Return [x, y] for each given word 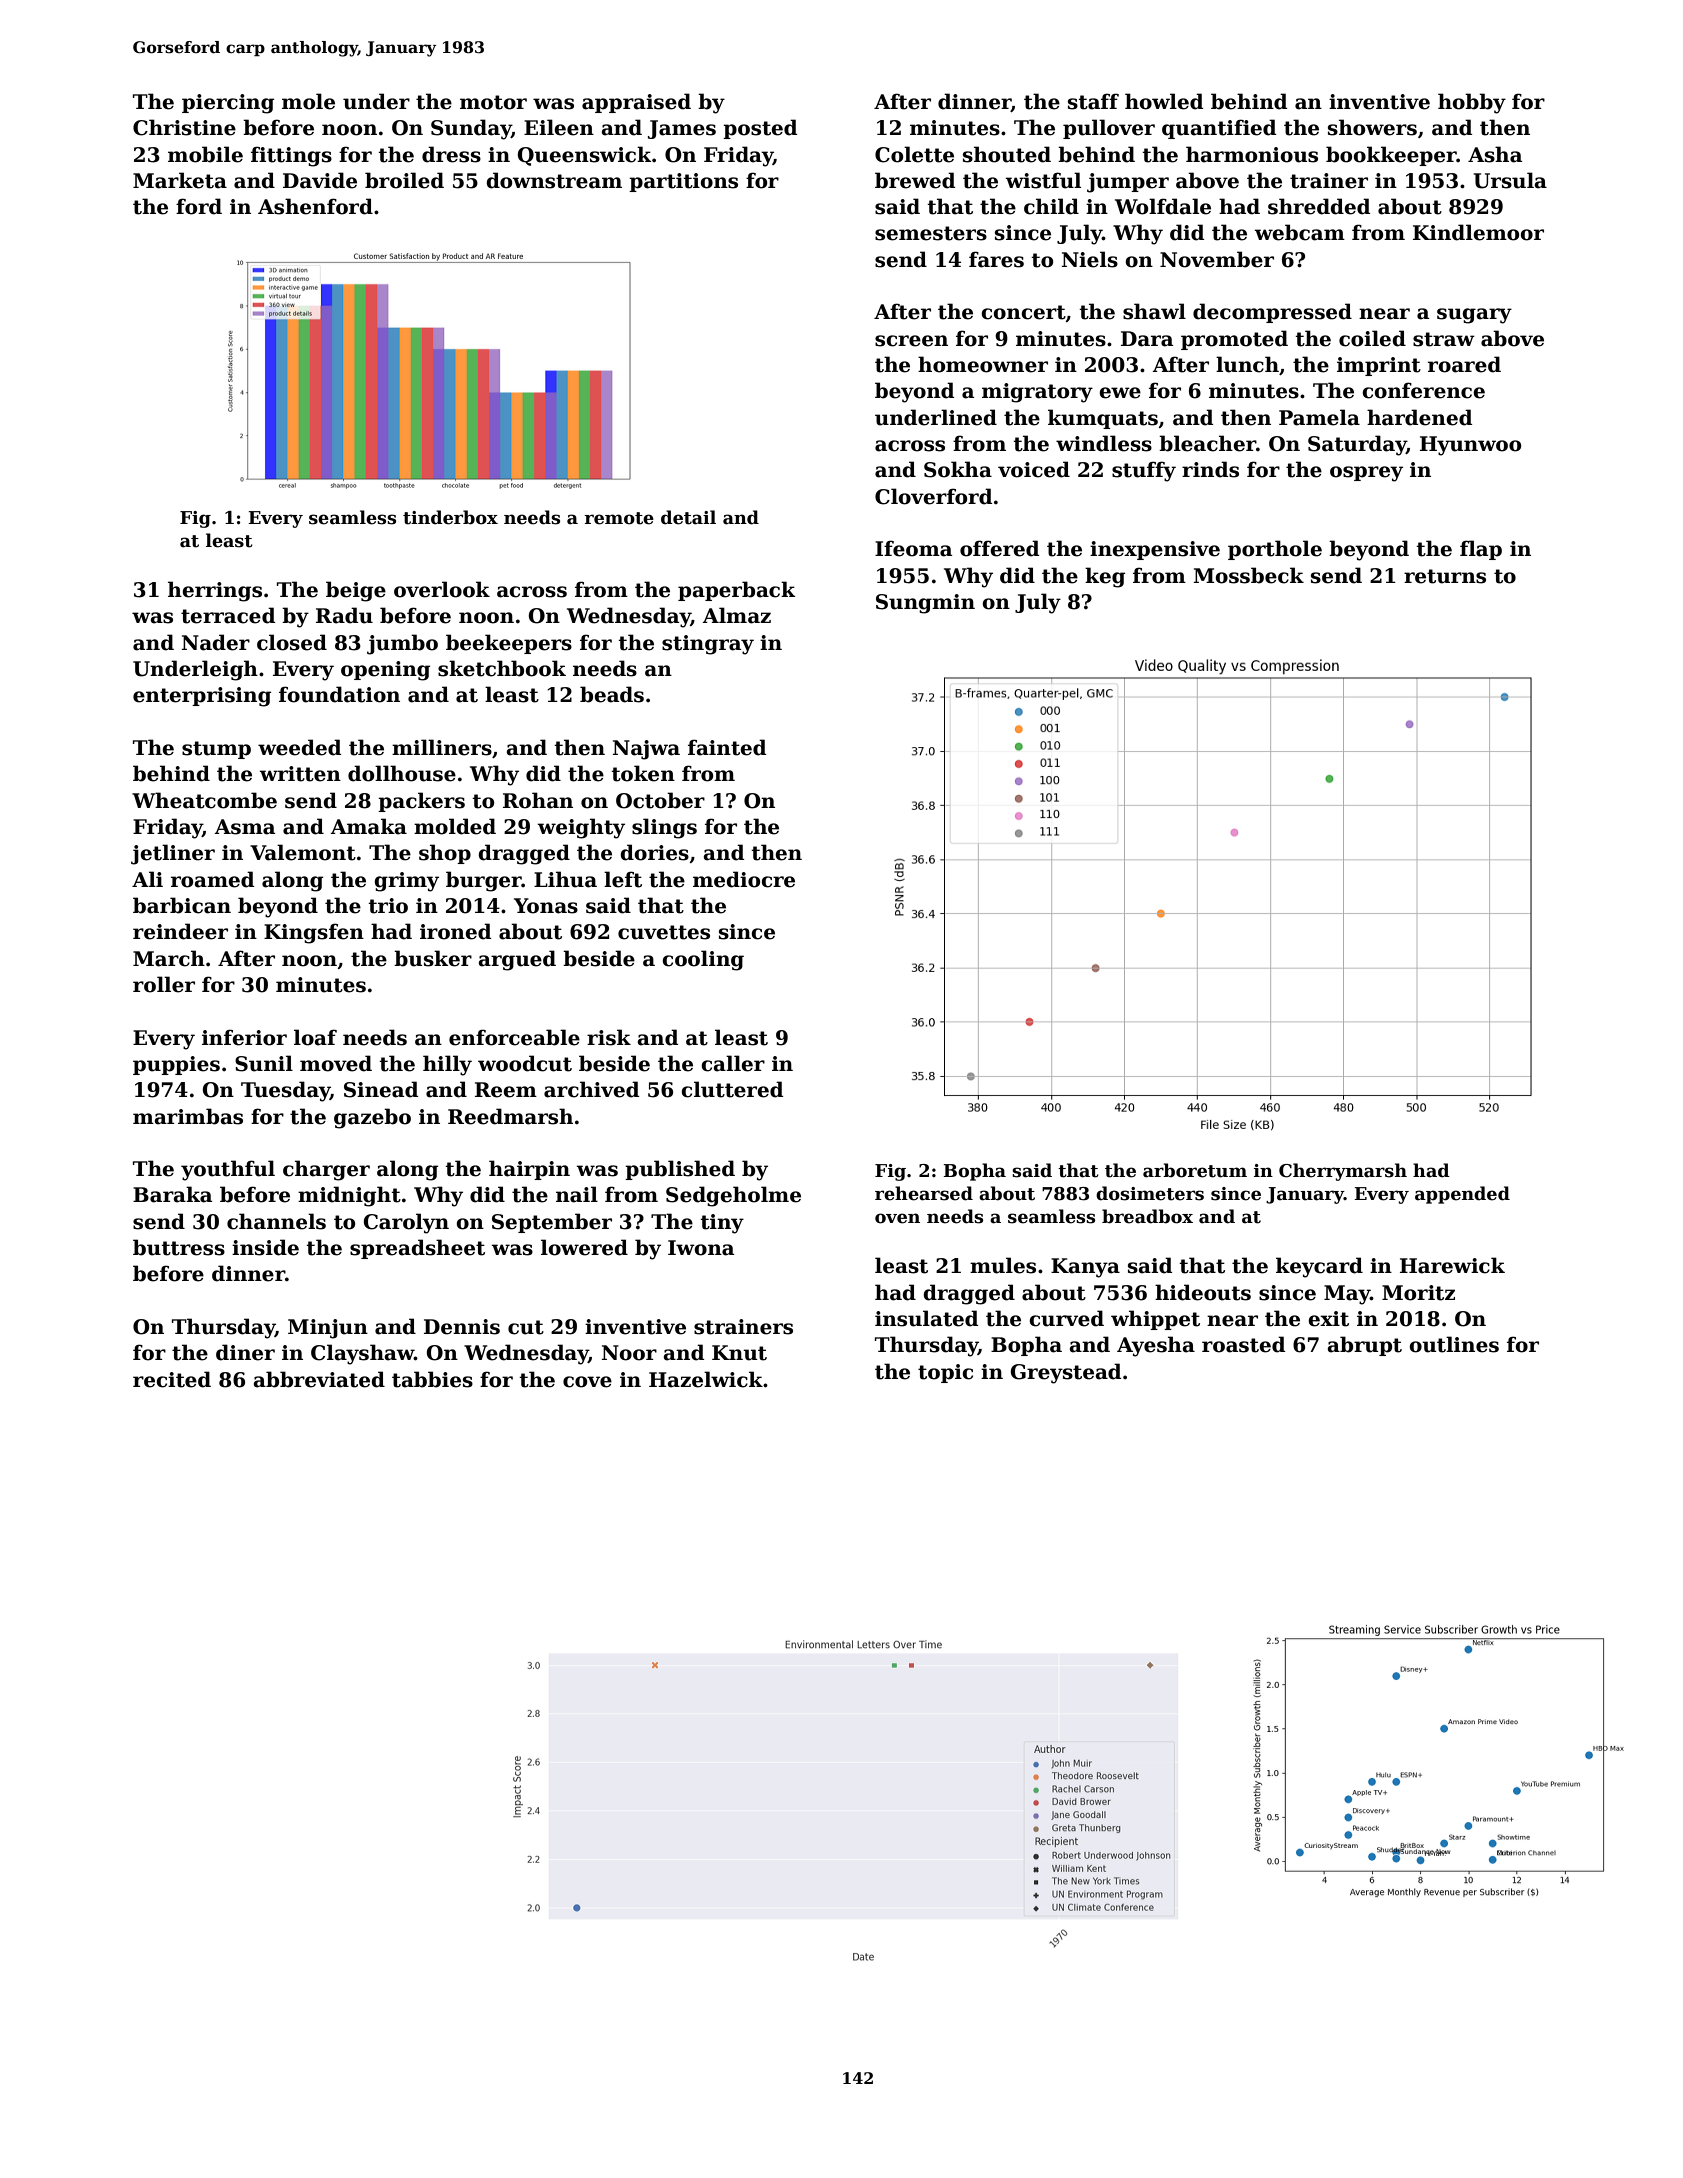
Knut [739, 1353]
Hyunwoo [1470, 446]
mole [308, 101]
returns [1445, 576]
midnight [349, 1196]
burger [484, 881]
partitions [683, 182]
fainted [727, 747]
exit [1328, 1319]
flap [1481, 550]
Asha [1495, 154]
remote [619, 518]
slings [664, 828]
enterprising [202, 697]
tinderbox [450, 517]
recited [172, 1379]
